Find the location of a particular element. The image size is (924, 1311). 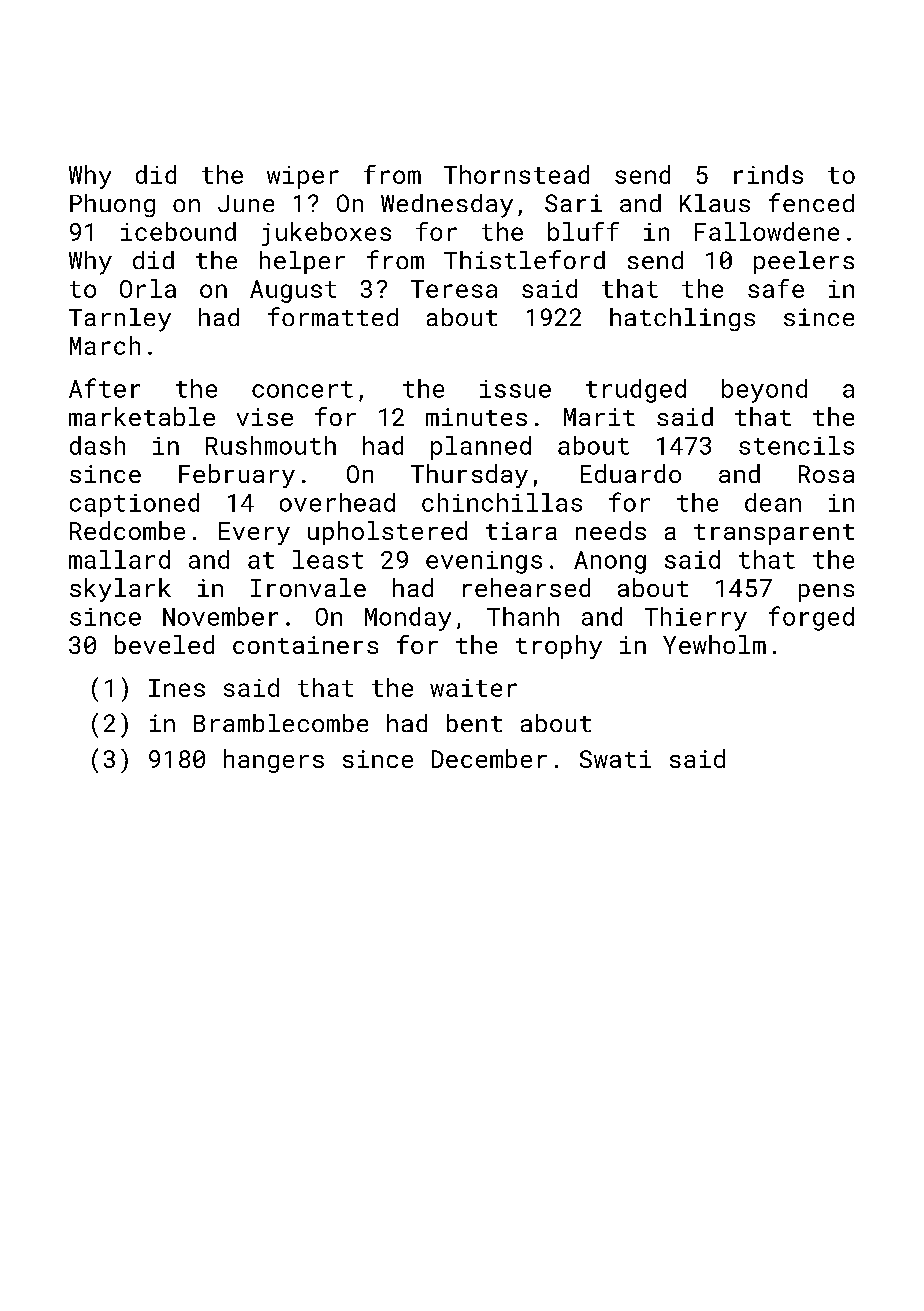

rinds is located at coordinates (768, 174).
